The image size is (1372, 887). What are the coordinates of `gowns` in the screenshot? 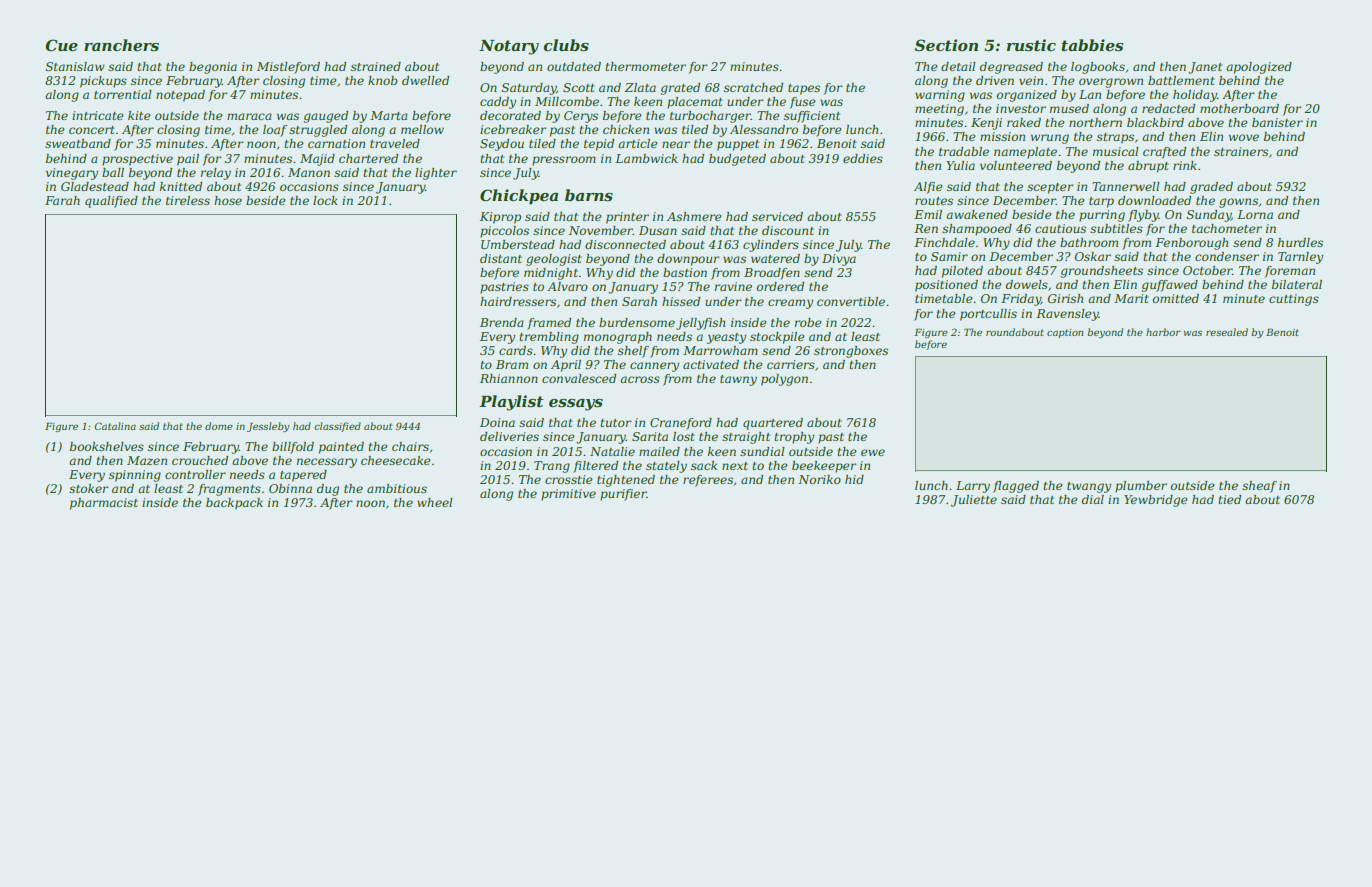 It's located at (1238, 203).
